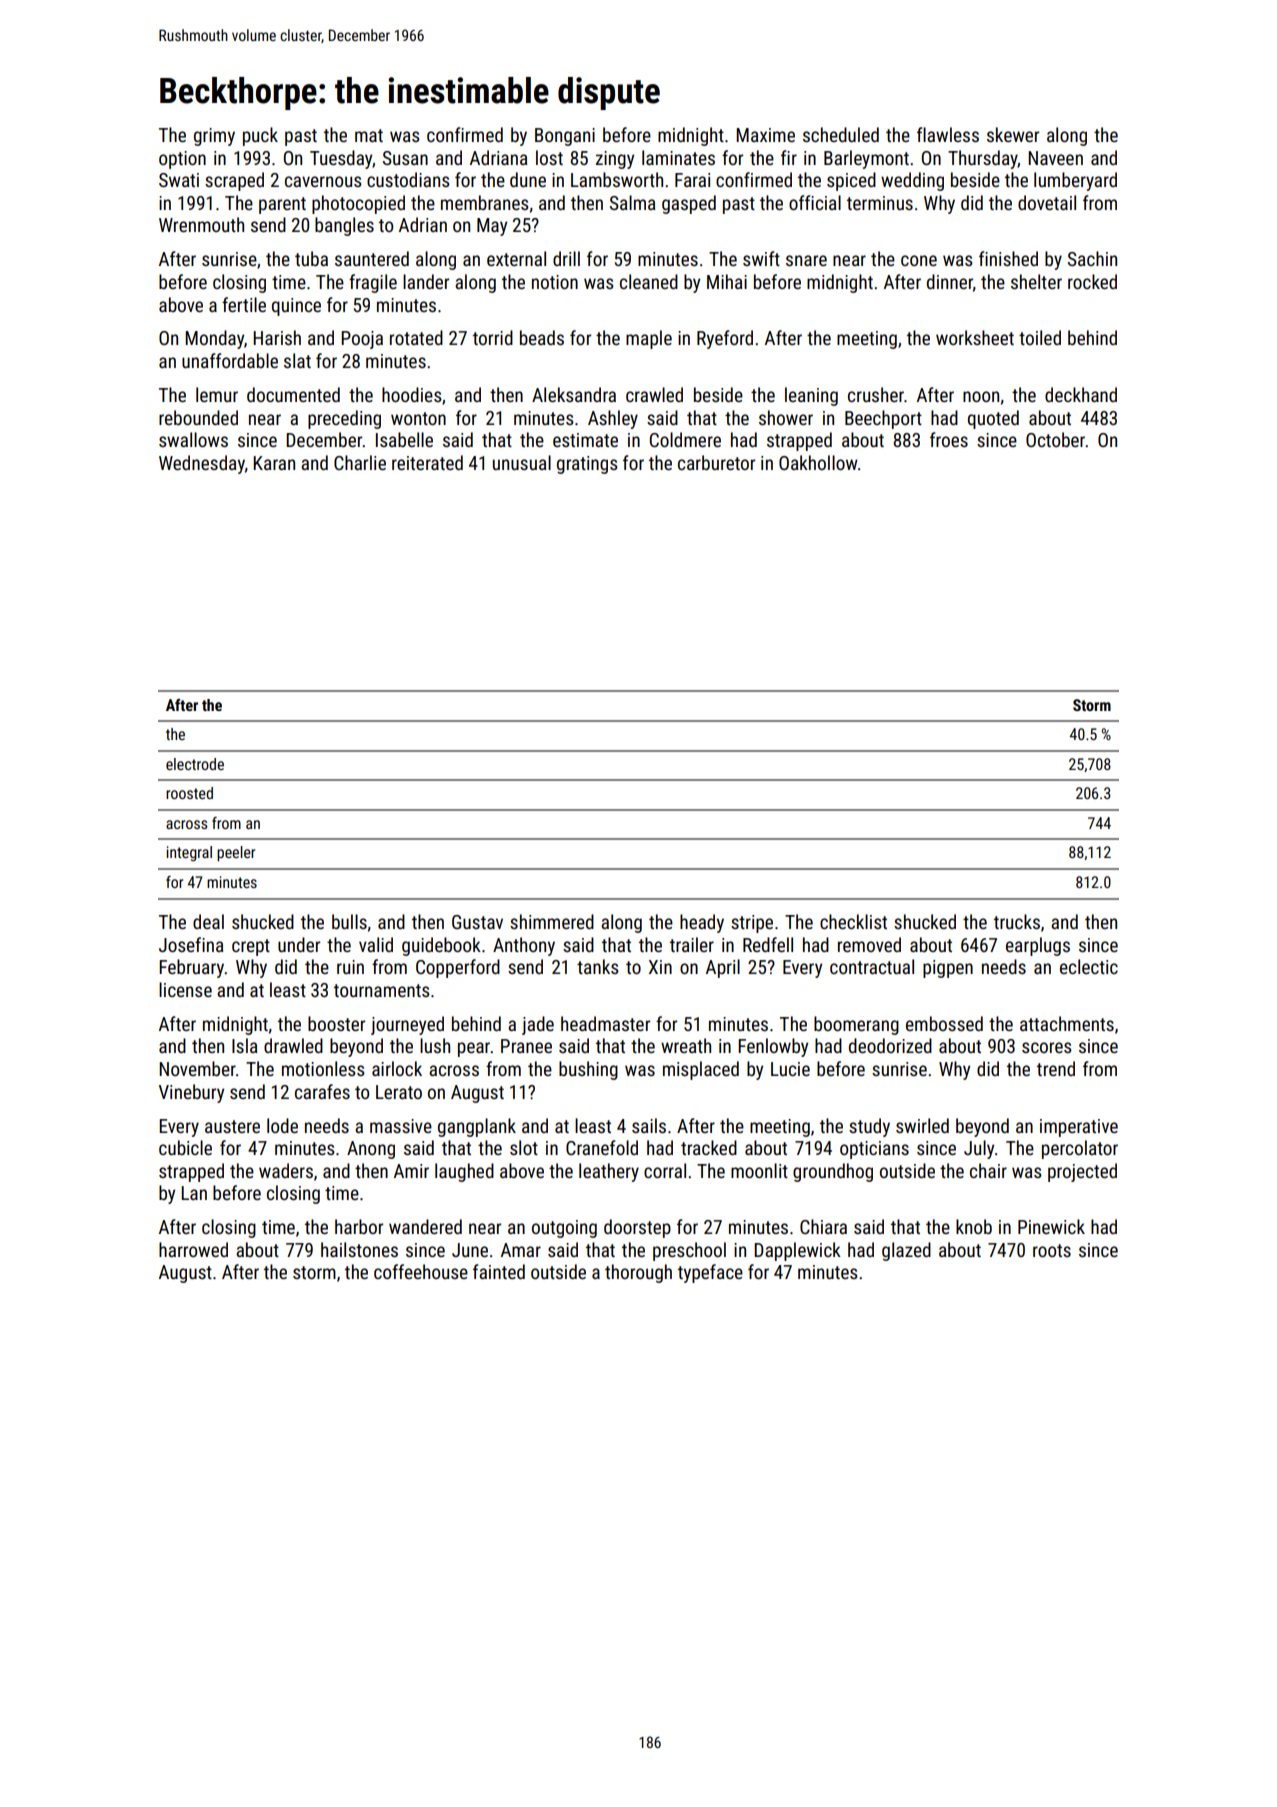 This page has height=1807, width=1277. I want to click on scheduled, so click(841, 134).
